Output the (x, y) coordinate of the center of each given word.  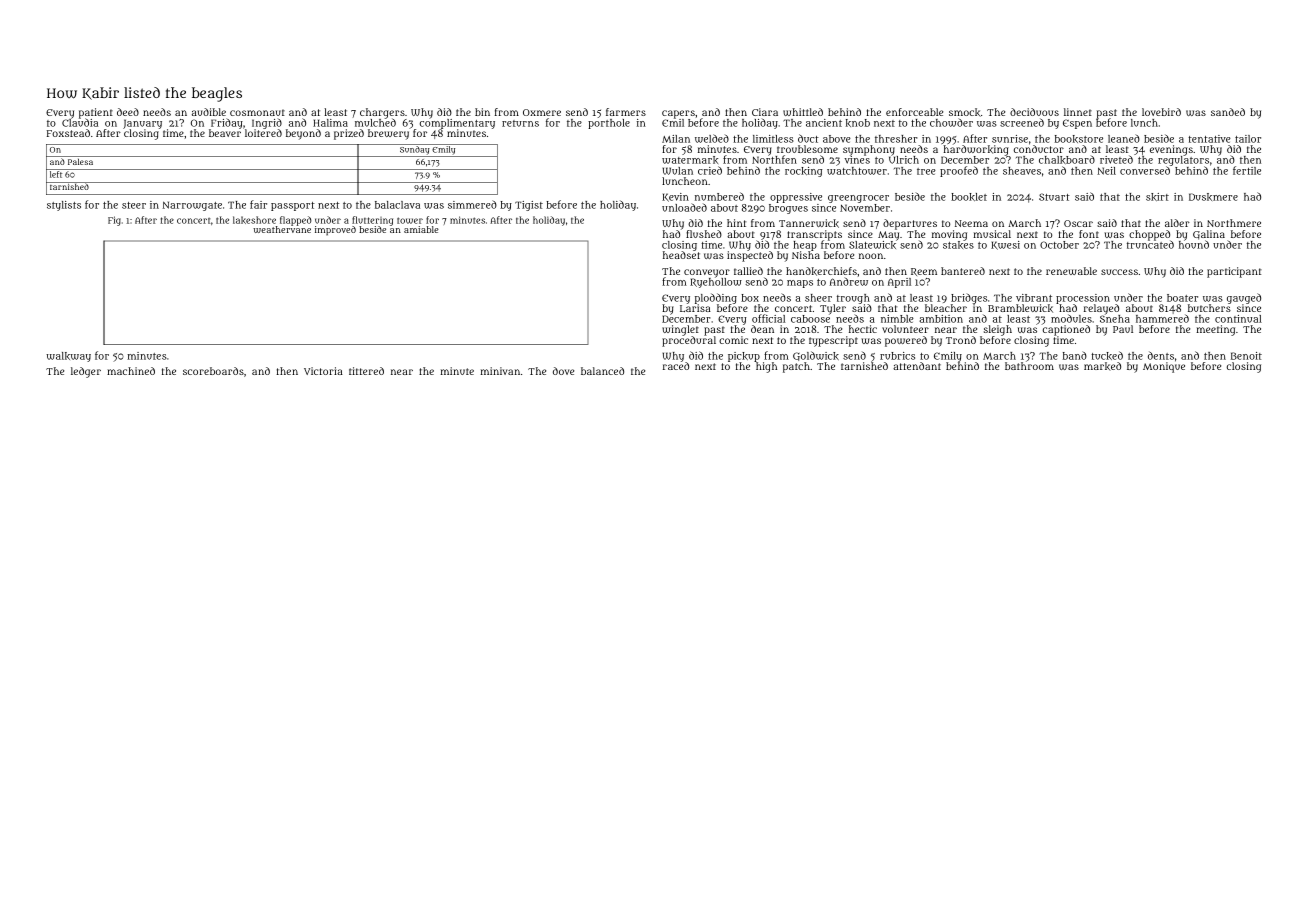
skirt (1157, 197)
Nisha (806, 255)
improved (335, 231)
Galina (1209, 235)
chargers (382, 113)
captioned (1066, 330)
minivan (500, 371)
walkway (68, 357)
